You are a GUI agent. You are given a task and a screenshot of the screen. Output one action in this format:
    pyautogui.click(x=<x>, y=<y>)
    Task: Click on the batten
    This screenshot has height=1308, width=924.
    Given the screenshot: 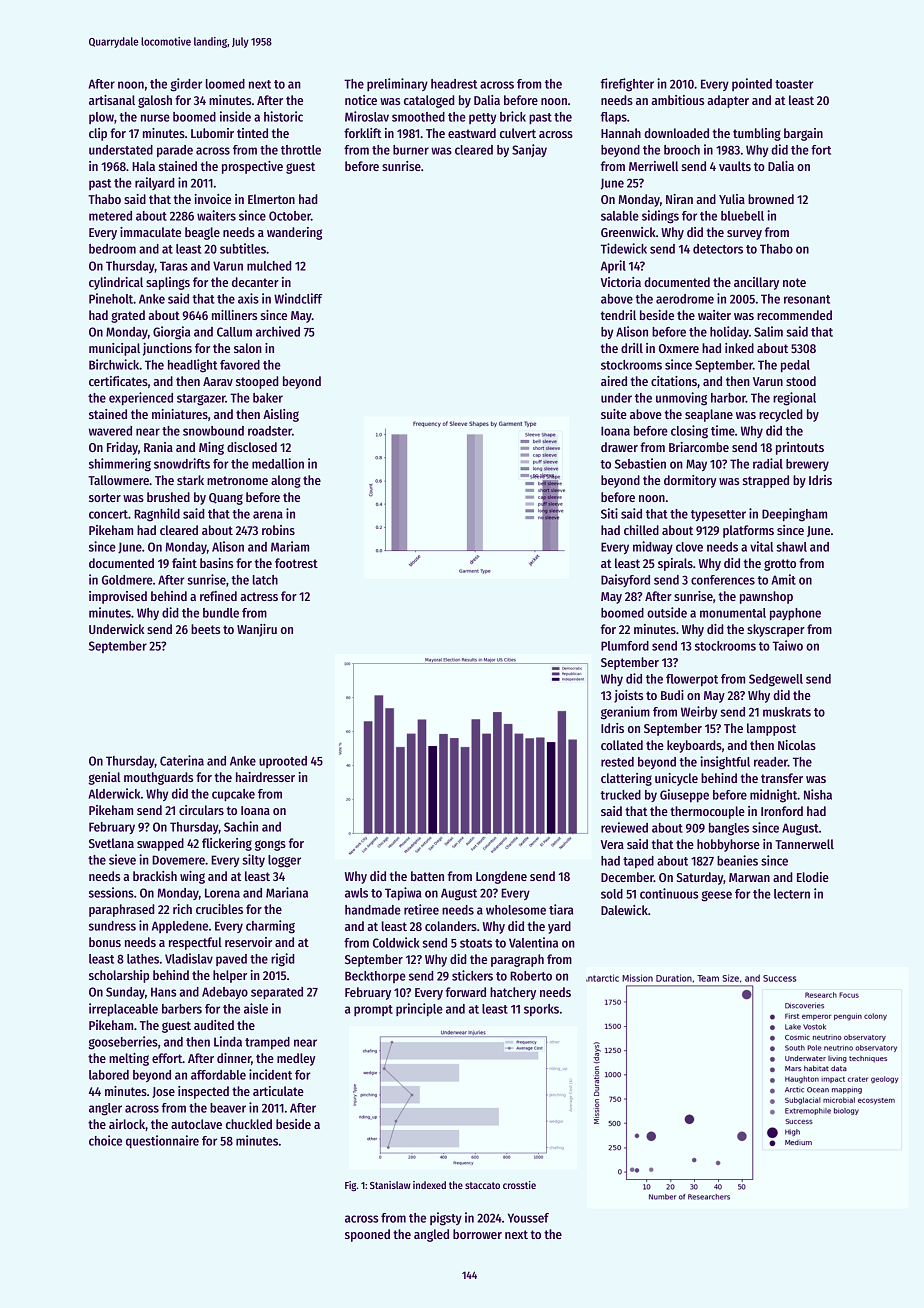 What is the action you would take?
    pyautogui.click(x=427, y=876)
